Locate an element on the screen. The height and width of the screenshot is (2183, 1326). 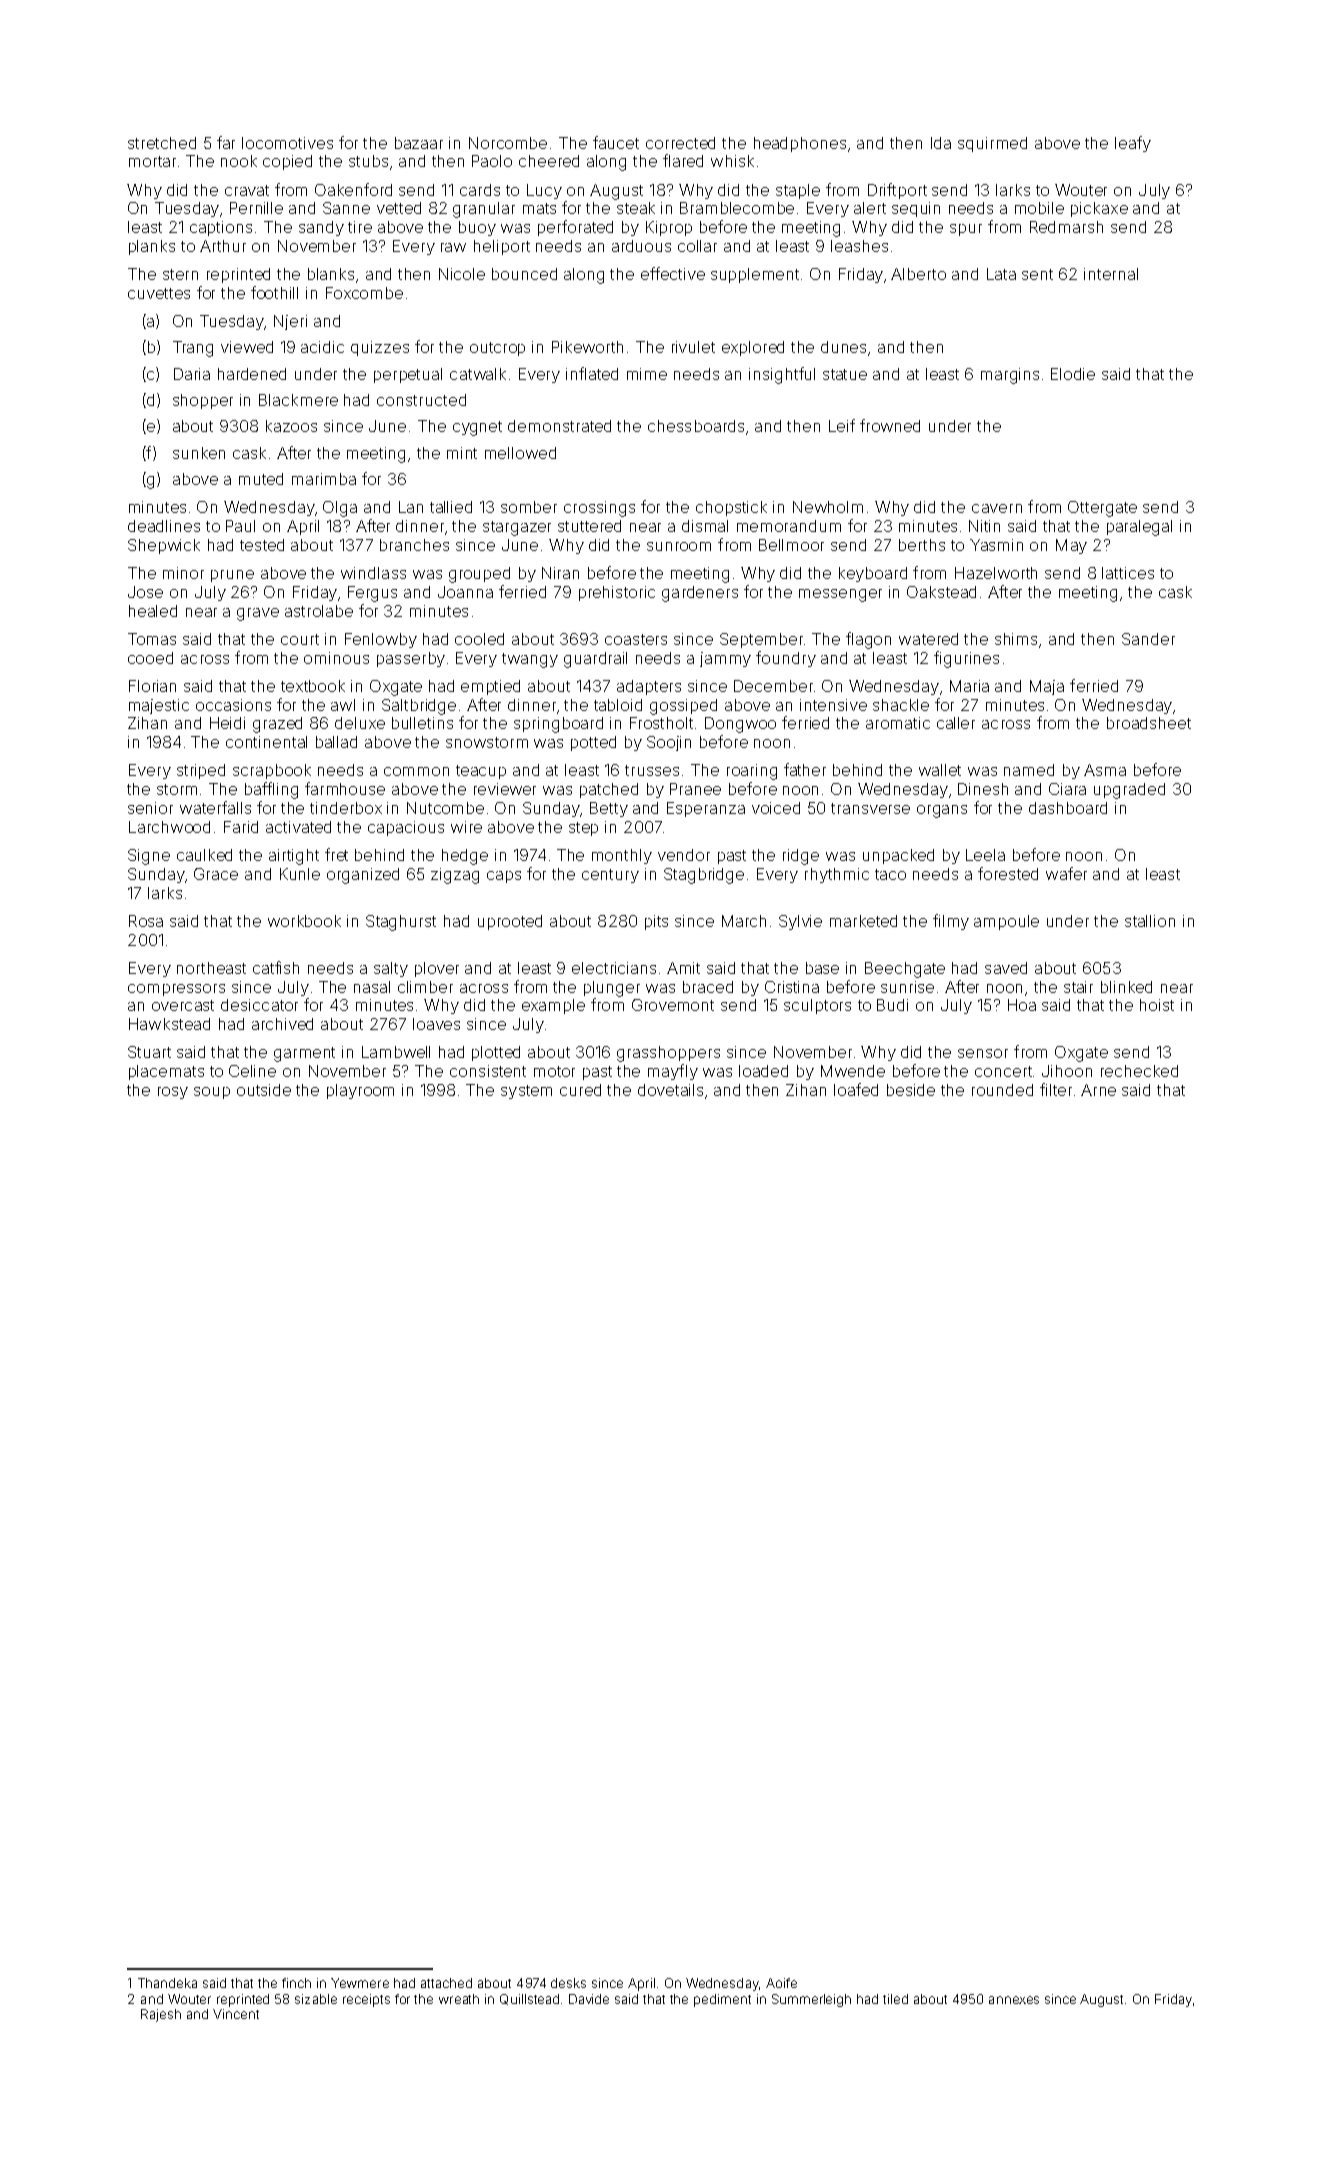
rosy is located at coordinates (173, 1093).
